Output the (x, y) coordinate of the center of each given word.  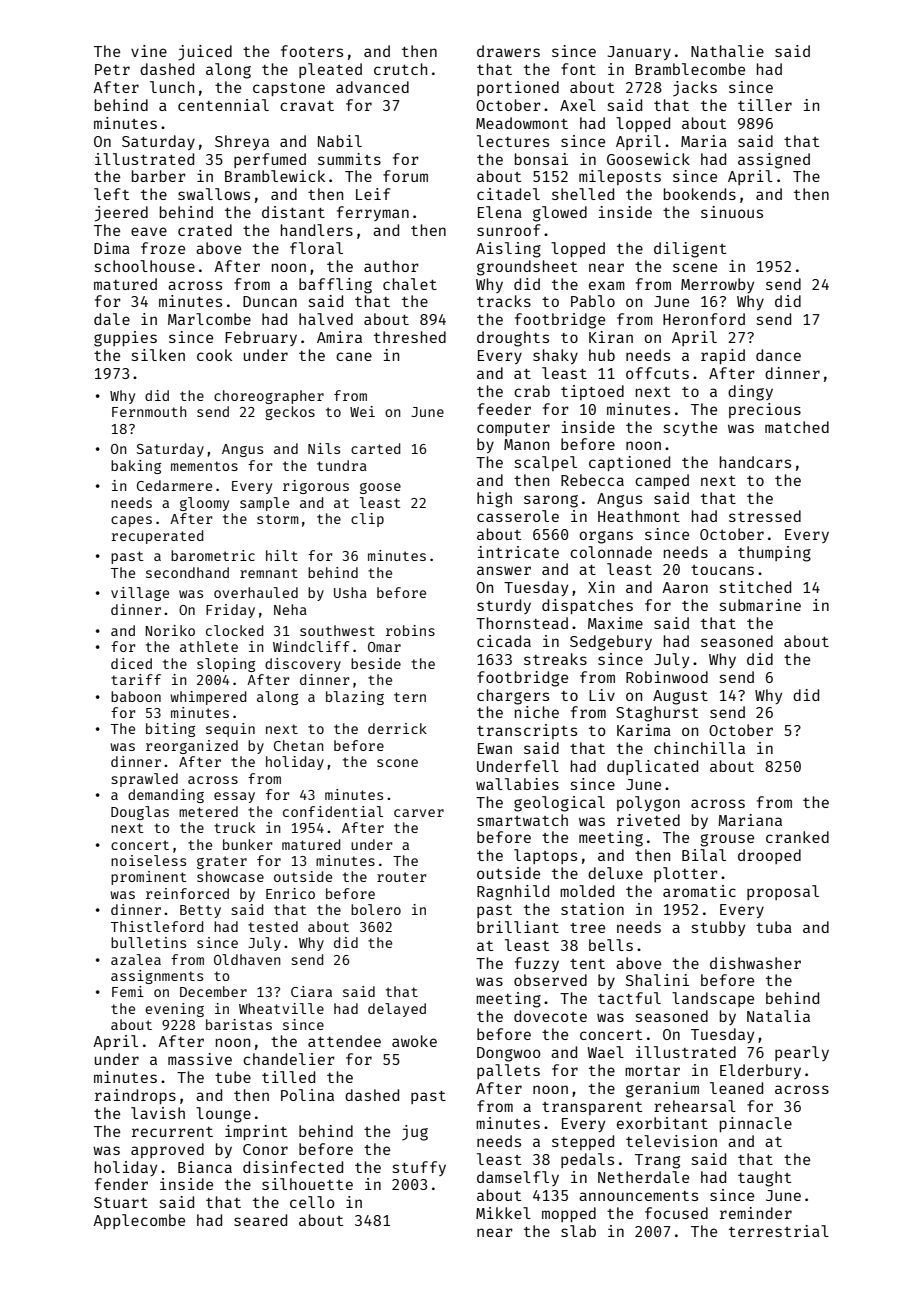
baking (136, 467)
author (391, 266)
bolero (376, 909)
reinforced (187, 893)
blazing (355, 698)
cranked (797, 837)
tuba (774, 927)
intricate (518, 552)
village (140, 594)
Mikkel (503, 1213)
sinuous (732, 212)
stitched (755, 587)
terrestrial (779, 1231)
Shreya (242, 142)
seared (260, 1220)
